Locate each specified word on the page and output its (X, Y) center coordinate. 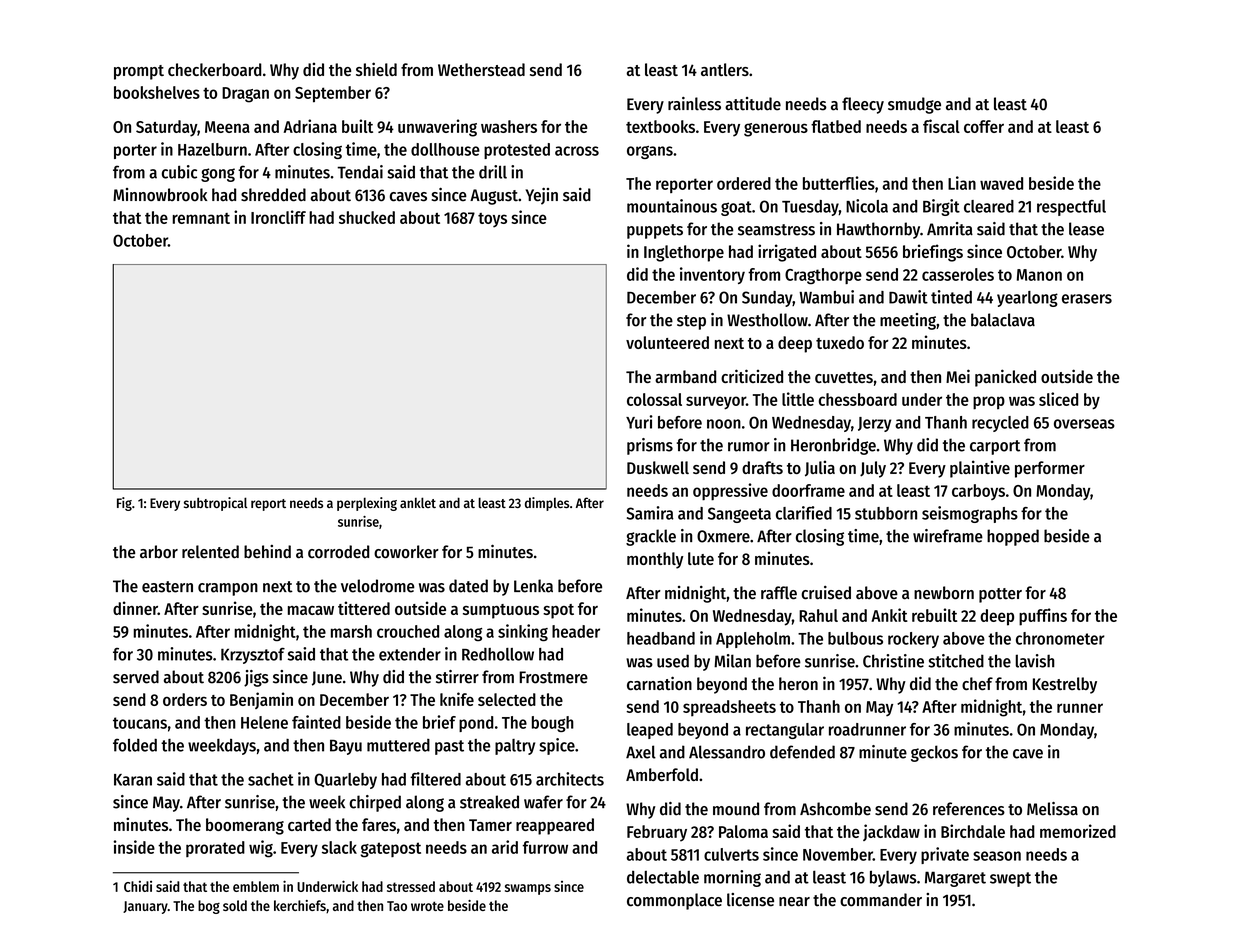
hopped (1013, 537)
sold (235, 905)
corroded (338, 552)
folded (135, 745)
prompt (139, 72)
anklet (418, 502)
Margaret (955, 879)
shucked (367, 217)
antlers (725, 69)
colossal (654, 399)
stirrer (457, 677)
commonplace (674, 901)
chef (977, 683)
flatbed (836, 126)
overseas (1084, 424)
